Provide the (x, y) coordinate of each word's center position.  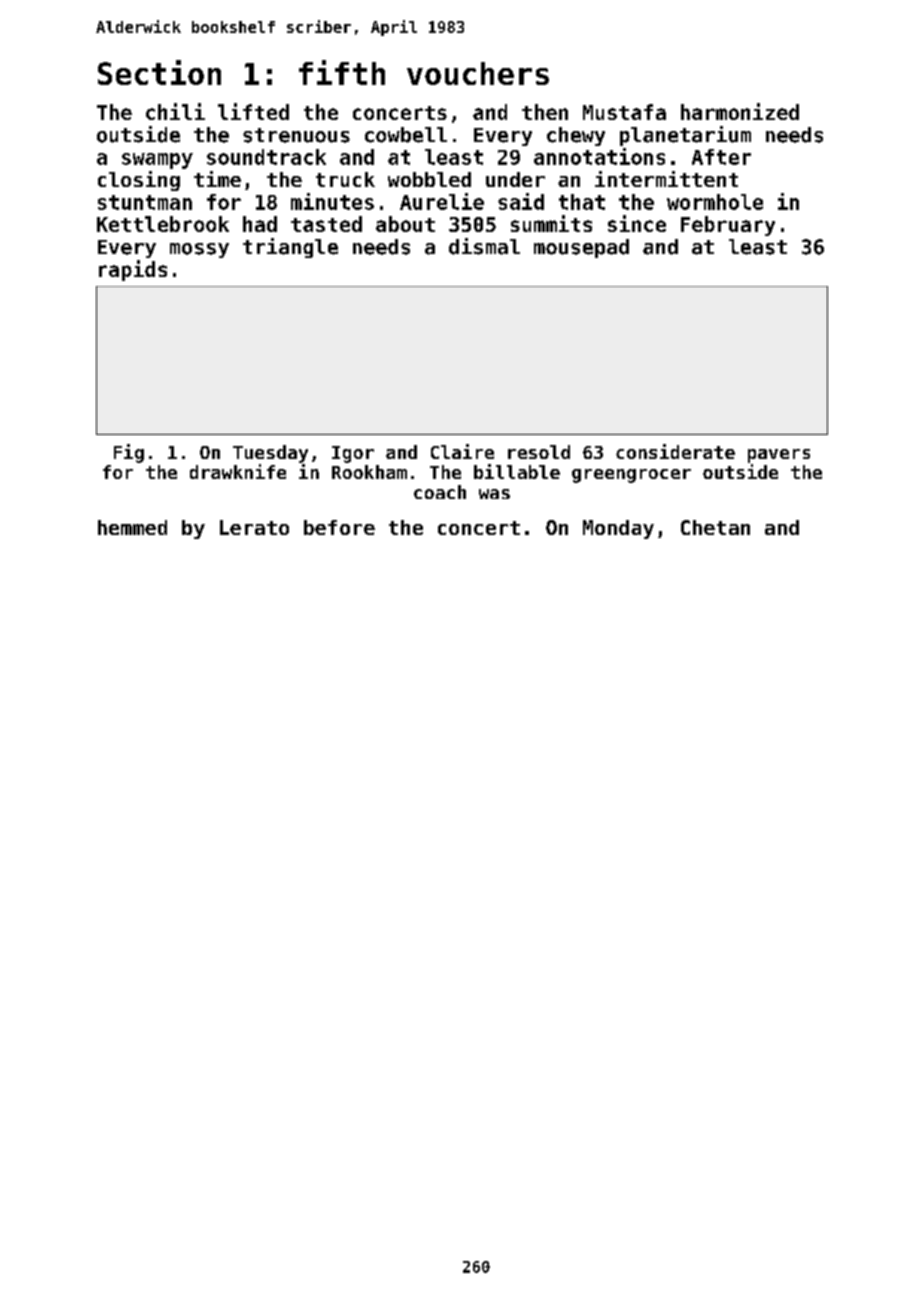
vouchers (478, 73)
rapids (133, 270)
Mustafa (624, 112)
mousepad (581, 248)
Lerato (254, 527)
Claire (462, 451)
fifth (342, 72)
